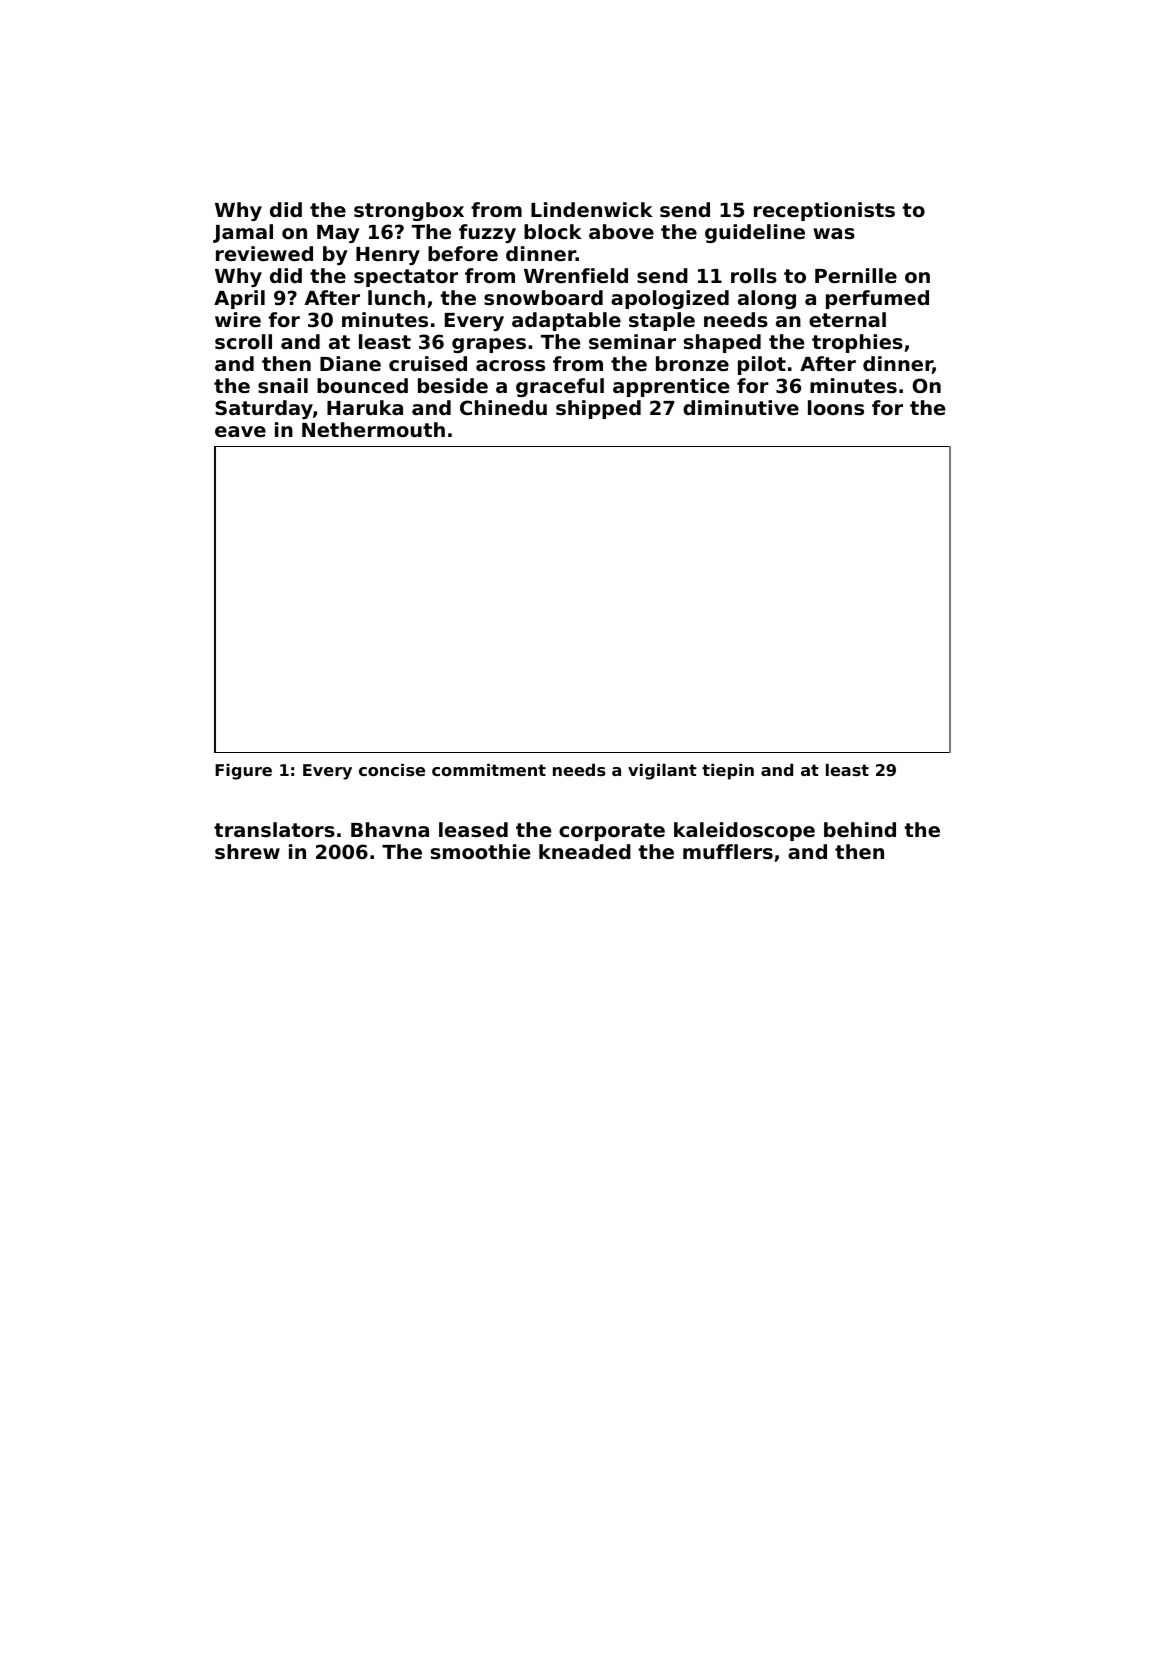  I want to click on Nethermouth, so click(373, 429).
